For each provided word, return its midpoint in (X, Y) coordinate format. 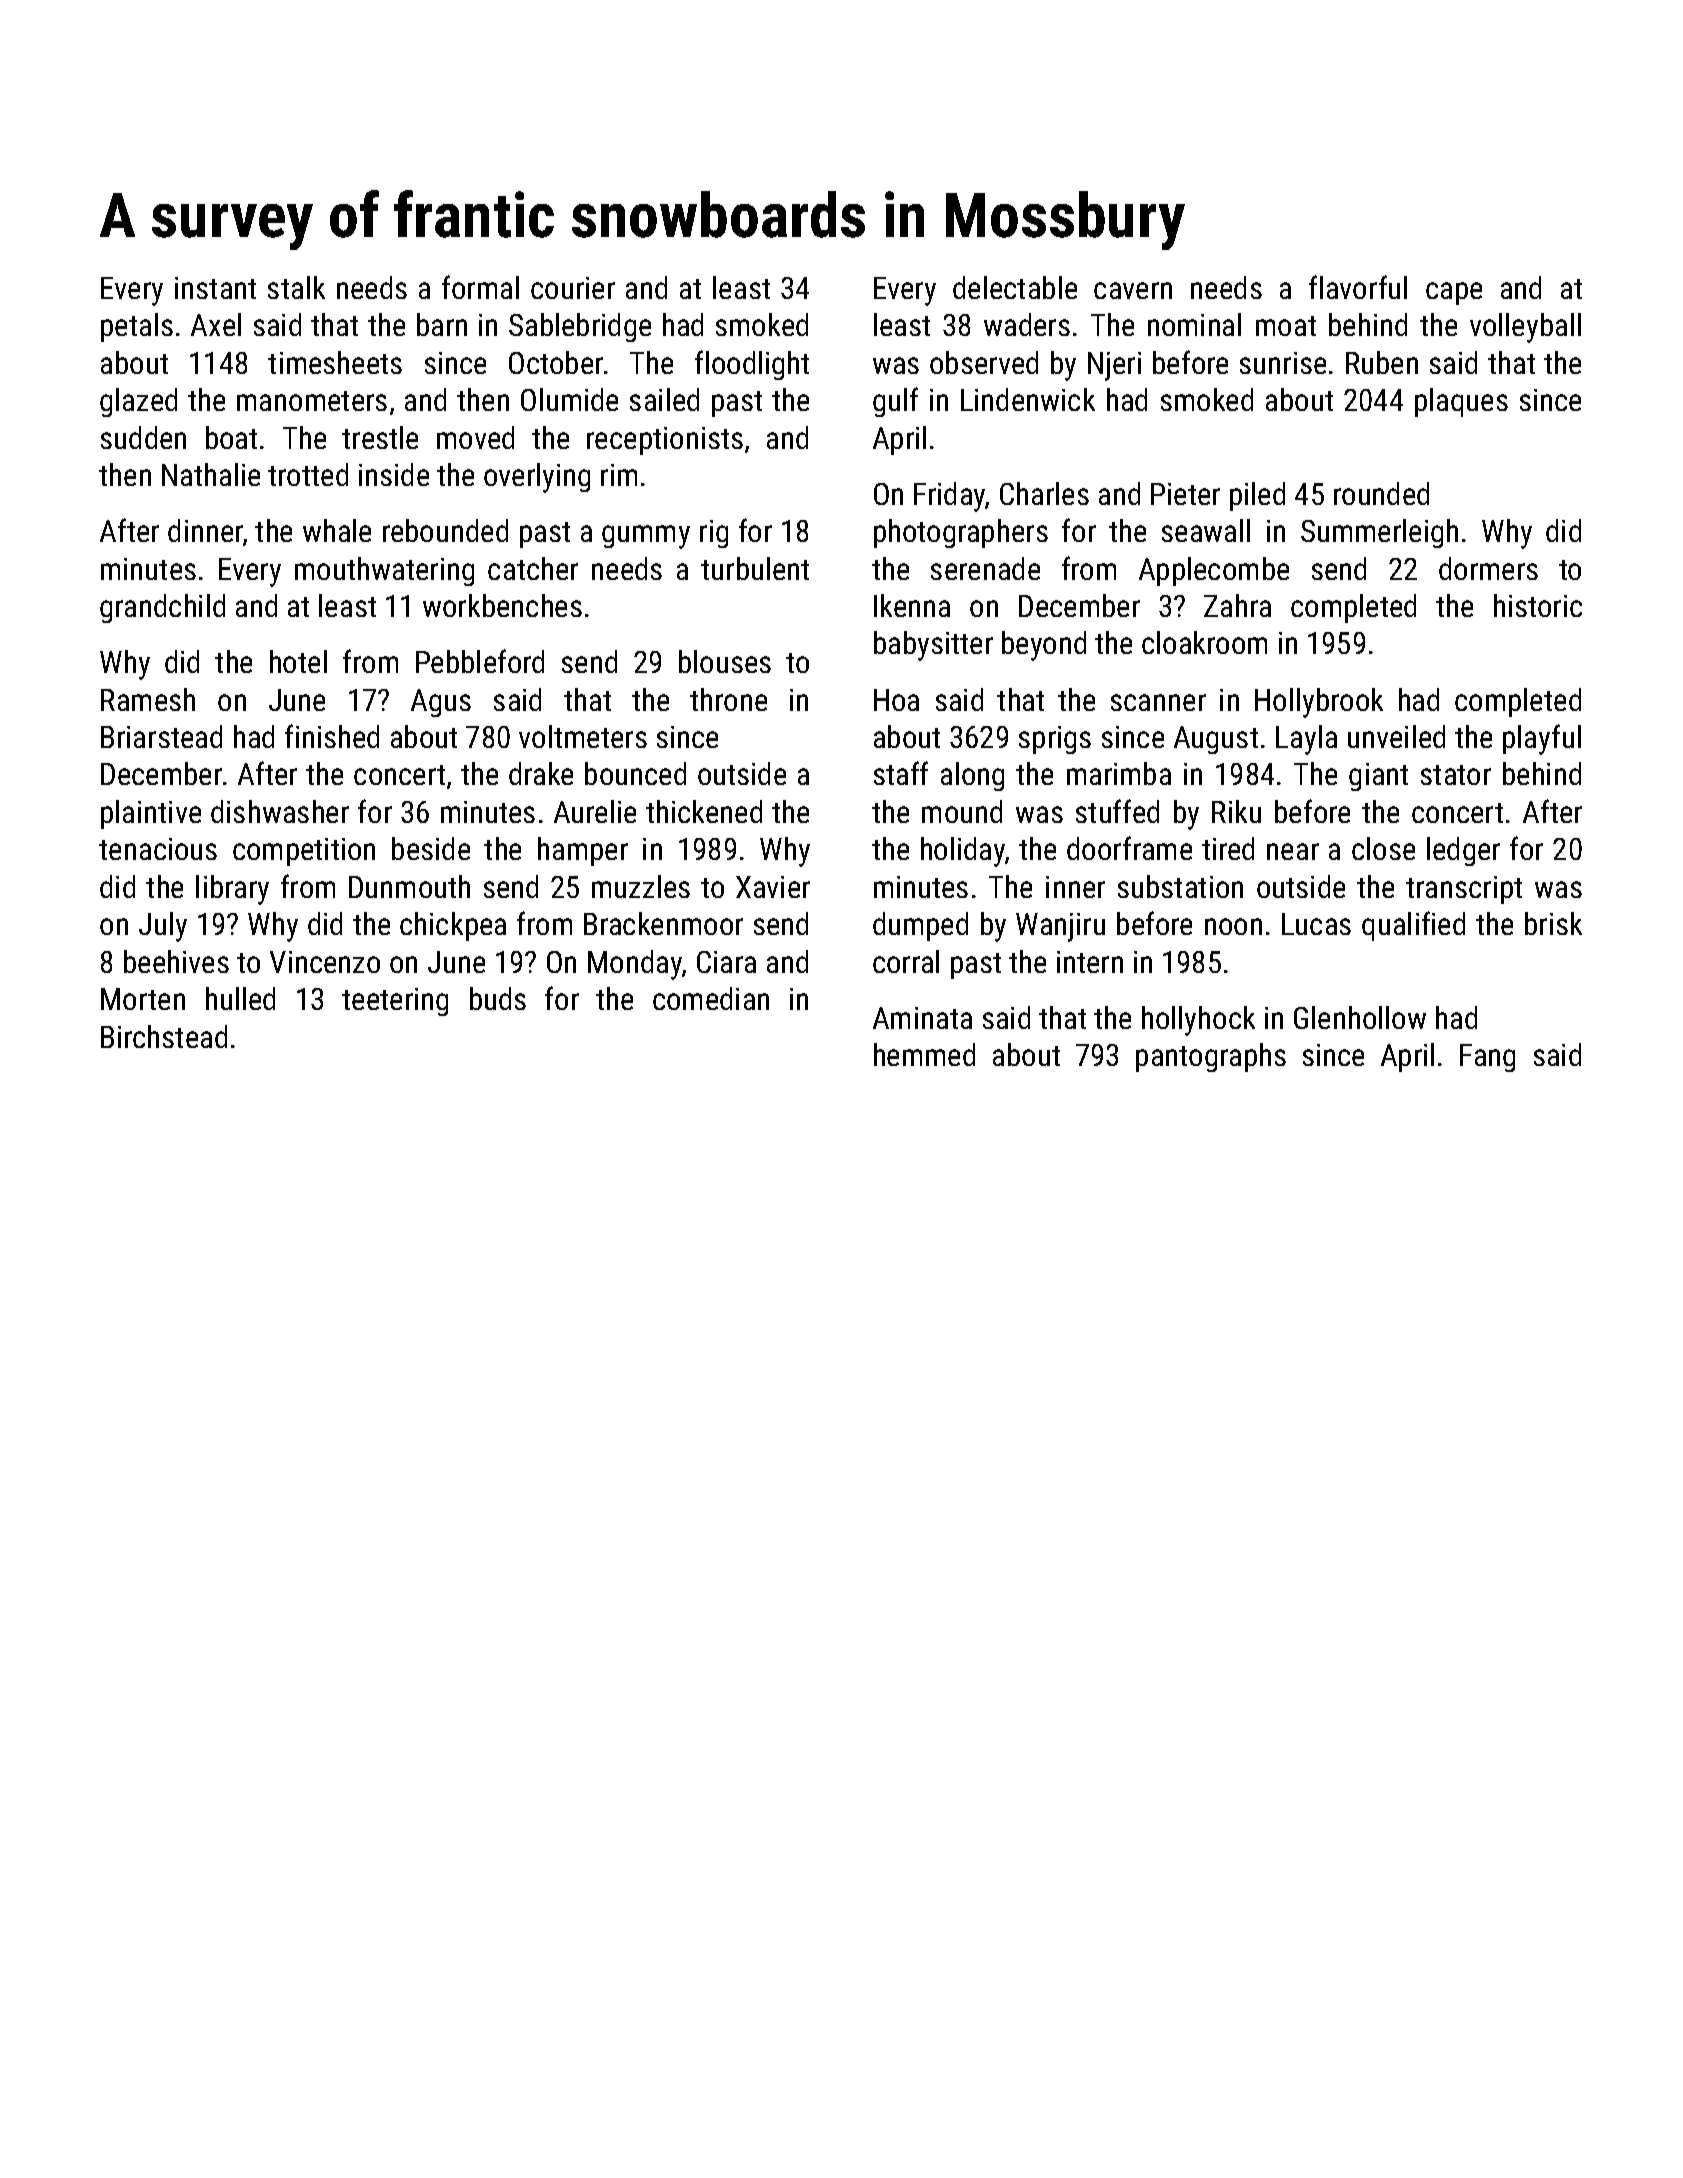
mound (962, 811)
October (556, 362)
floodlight (752, 365)
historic (1538, 605)
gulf (895, 402)
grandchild (162, 608)
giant (1378, 777)
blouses (725, 661)
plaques (1461, 402)
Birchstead (164, 1036)
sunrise (1283, 363)
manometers (312, 401)
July (163, 927)
